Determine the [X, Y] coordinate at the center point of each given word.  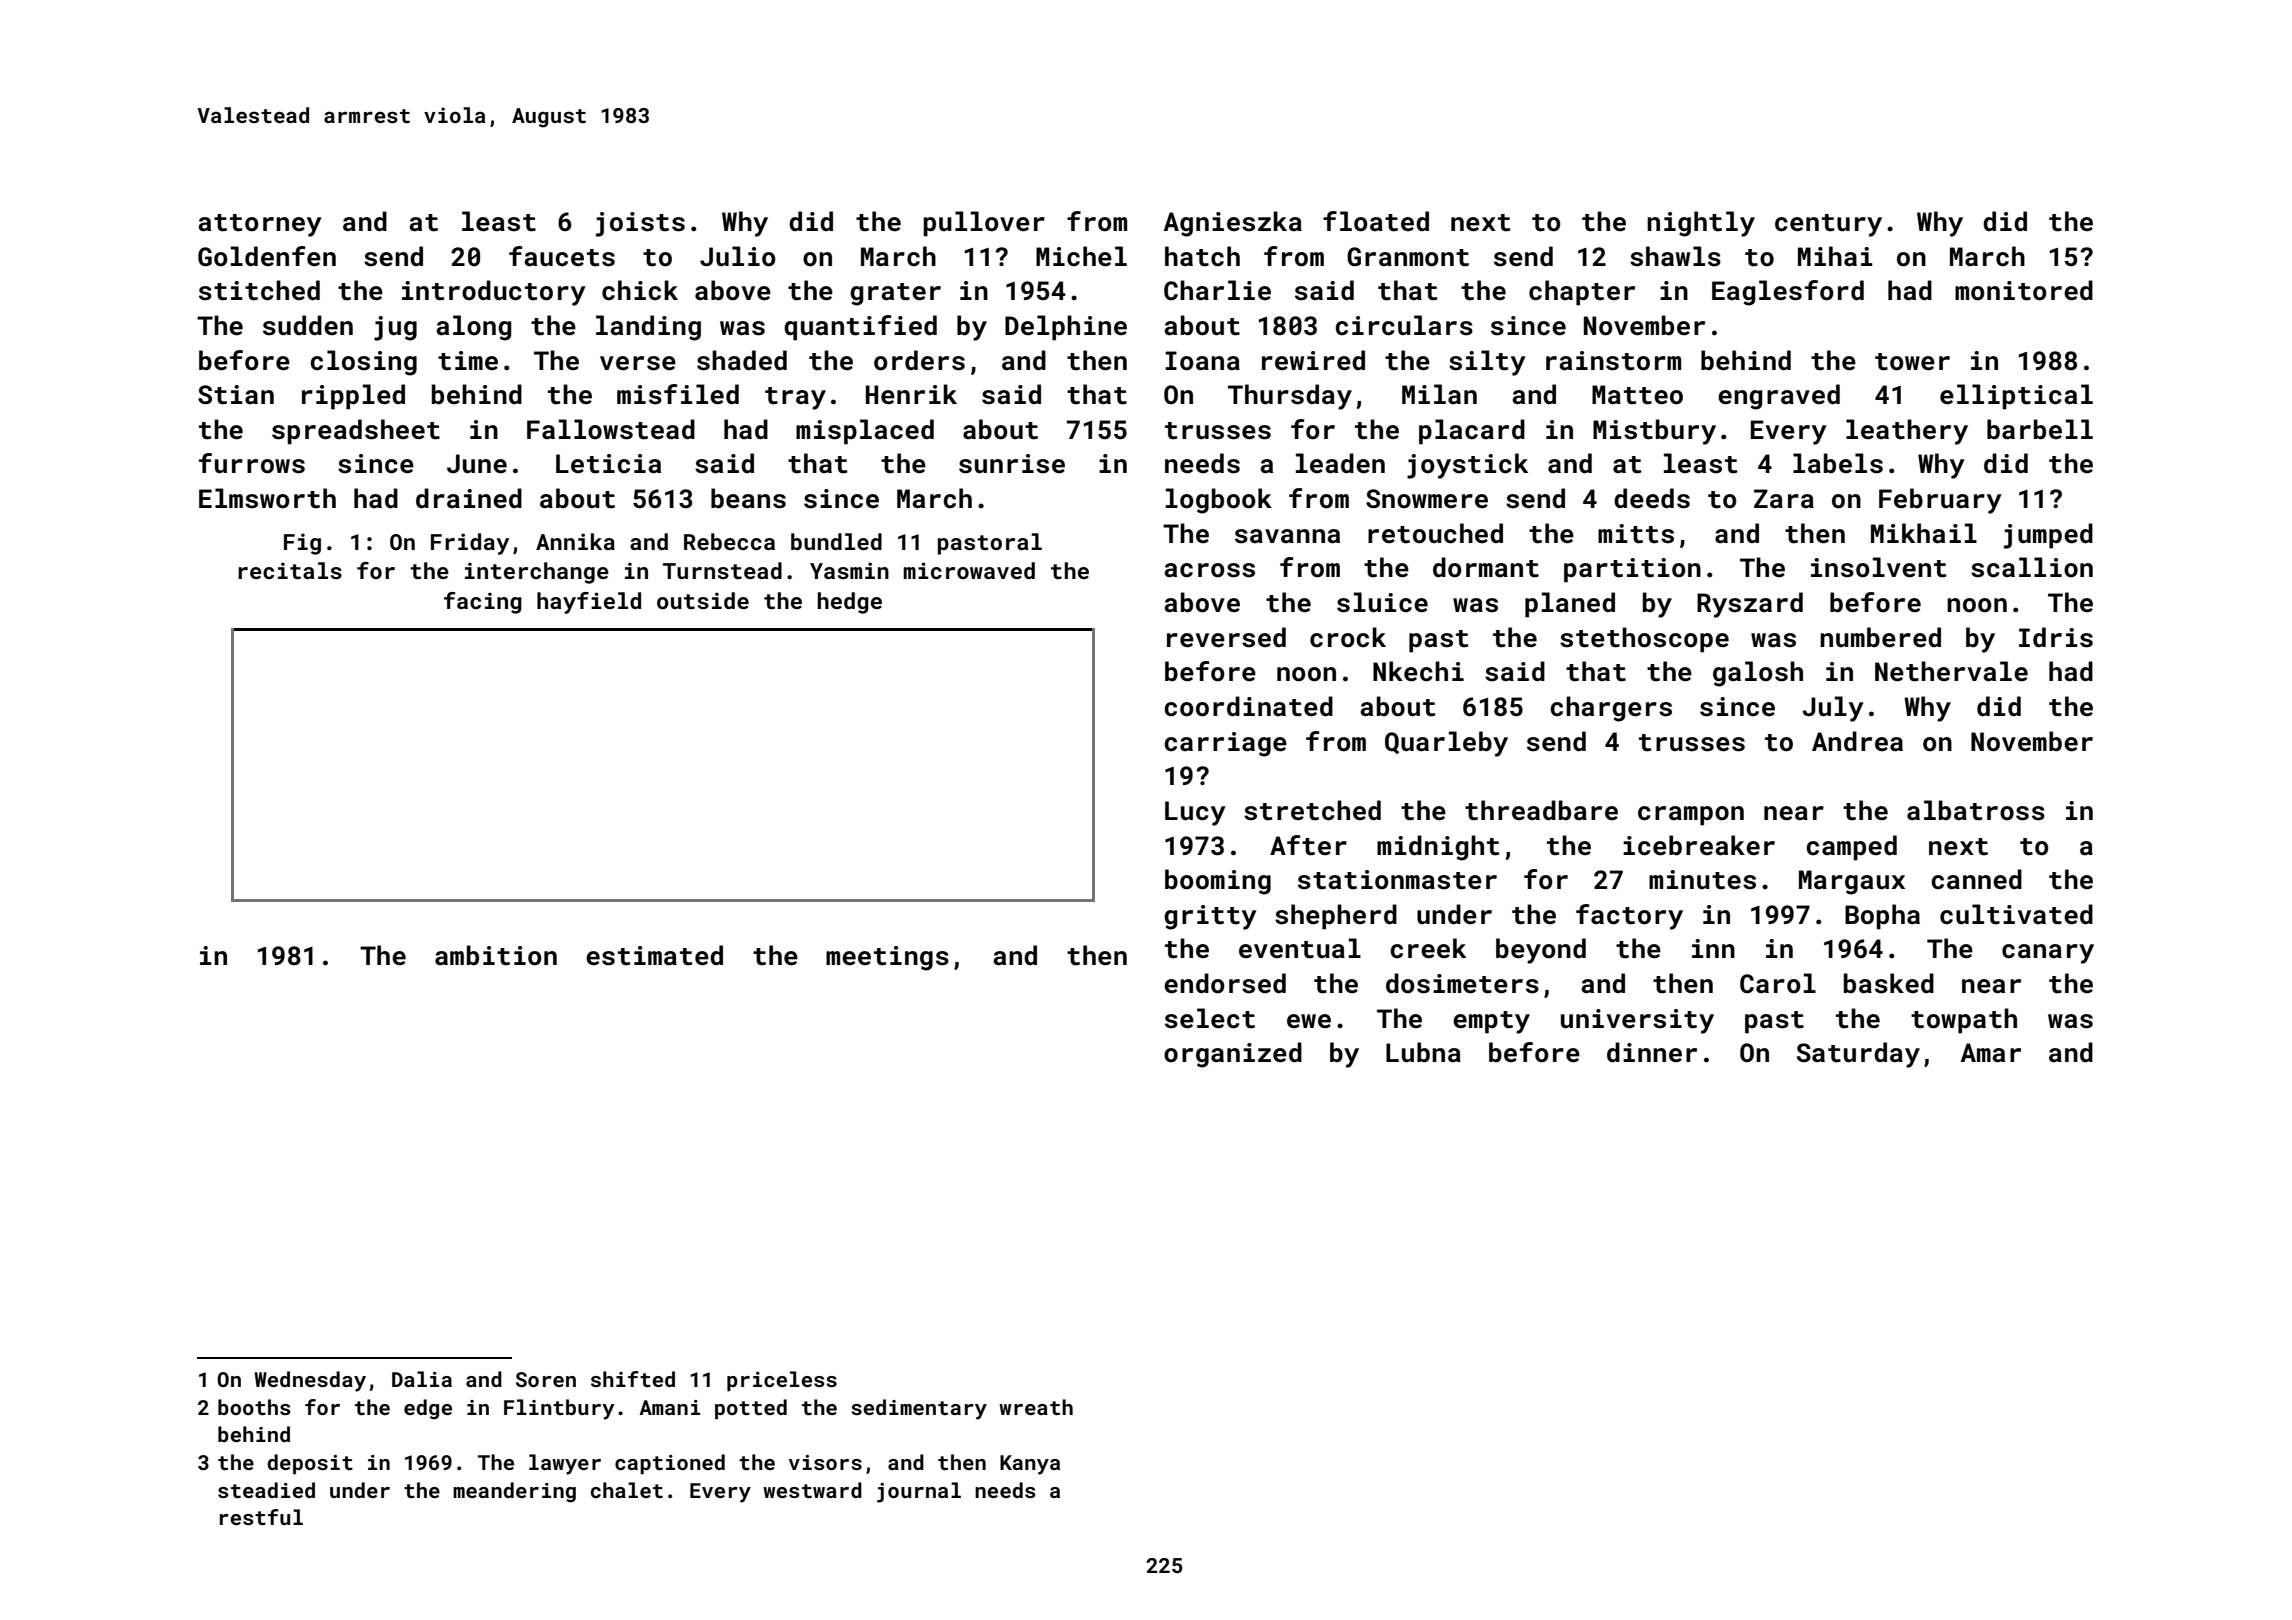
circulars [1404, 325]
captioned [670, 1464]
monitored [2024, 290]
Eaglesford [1788, 293]
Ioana [1202, 361]
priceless [782, 1381]
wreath [1036, 1407]
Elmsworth [267, 498]
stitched [259, 290]
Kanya [1030, 1465]
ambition [496, 955]
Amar [1991, 1053]
